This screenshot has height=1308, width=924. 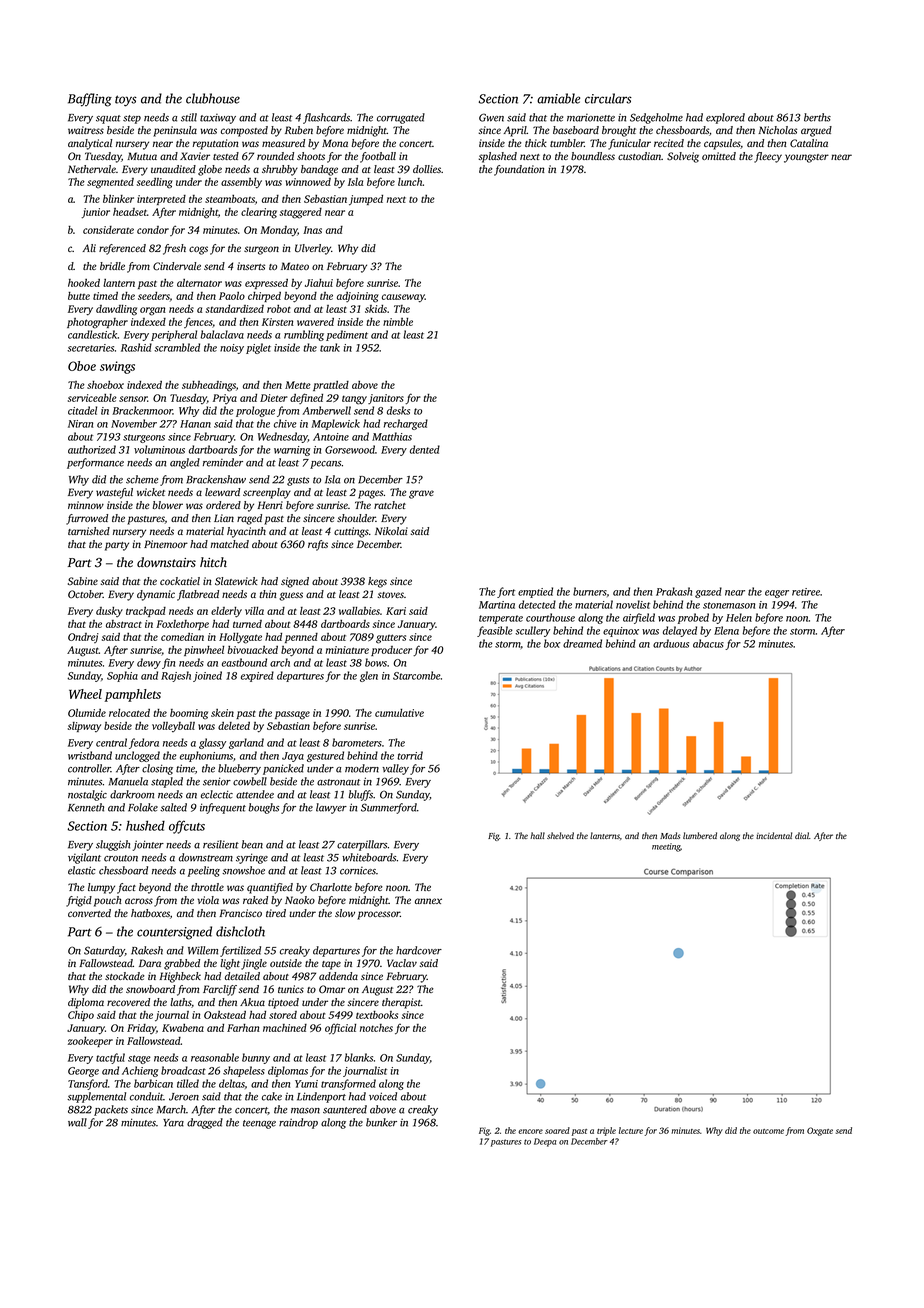 What do you see at coordinates (806, 158) in the screenshot?
I see `youngster` at bounding box center [806, 158].
